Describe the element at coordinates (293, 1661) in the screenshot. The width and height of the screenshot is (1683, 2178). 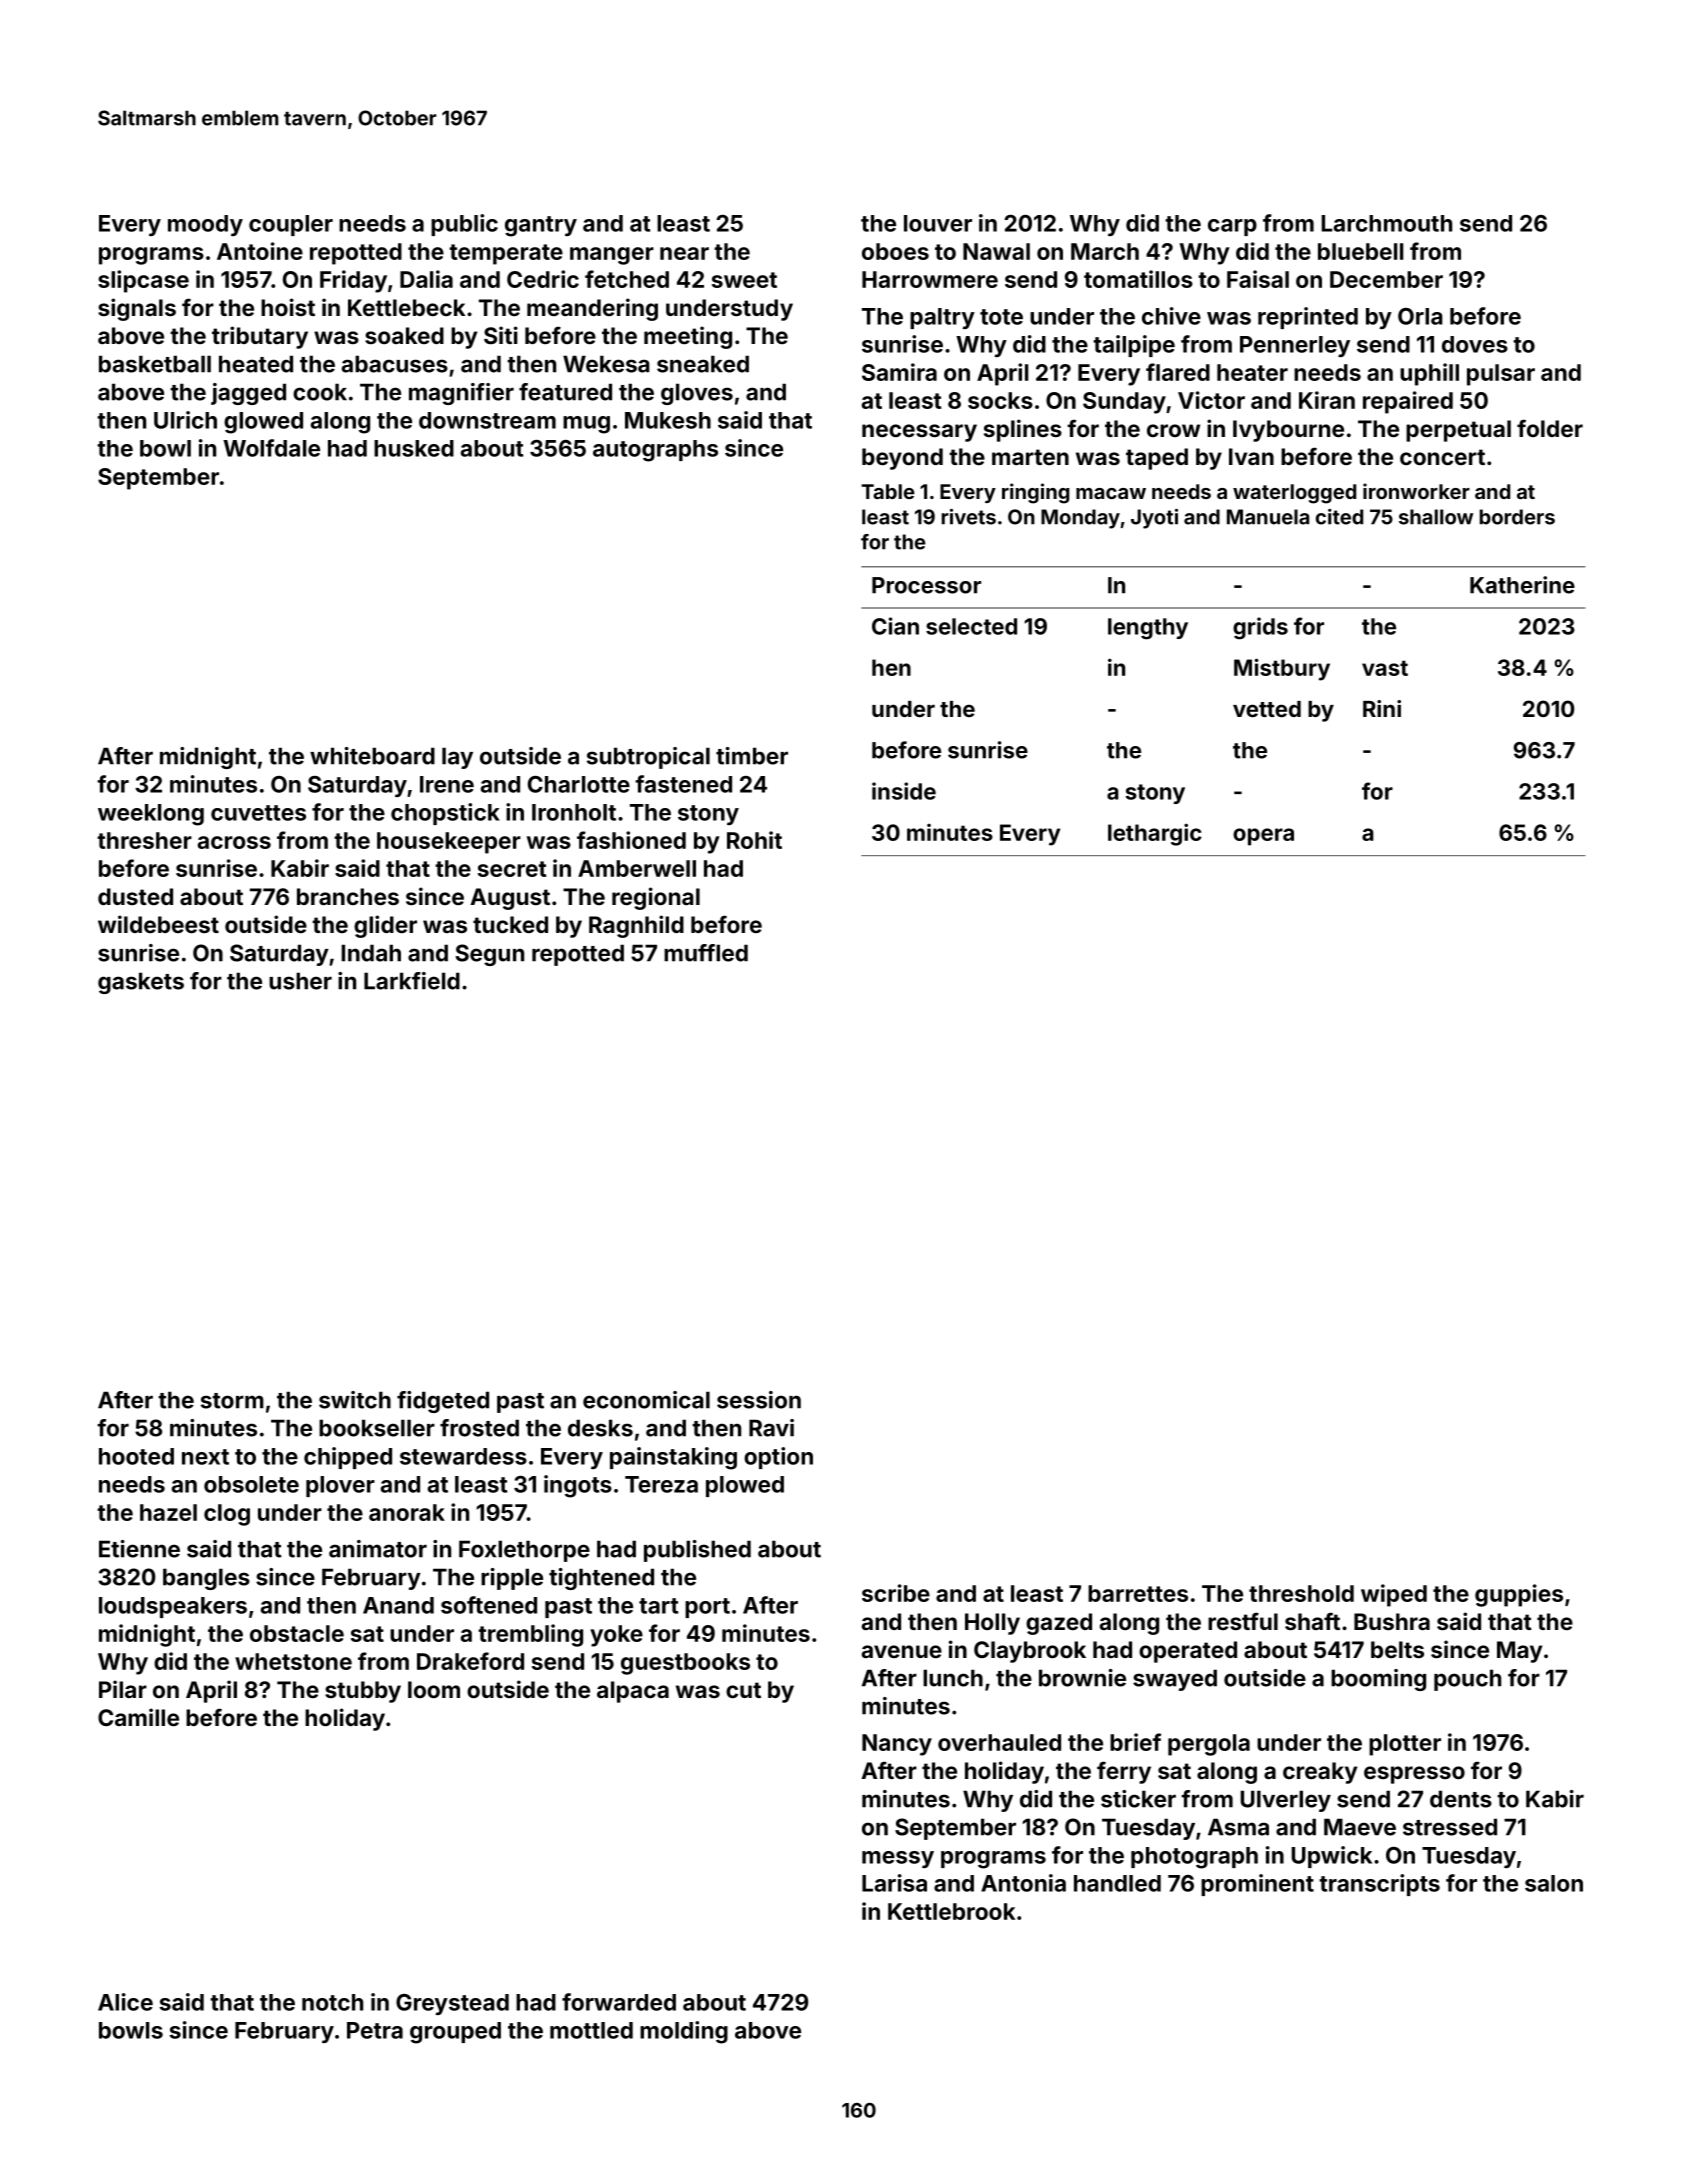
I see `whetstone` at that location.
